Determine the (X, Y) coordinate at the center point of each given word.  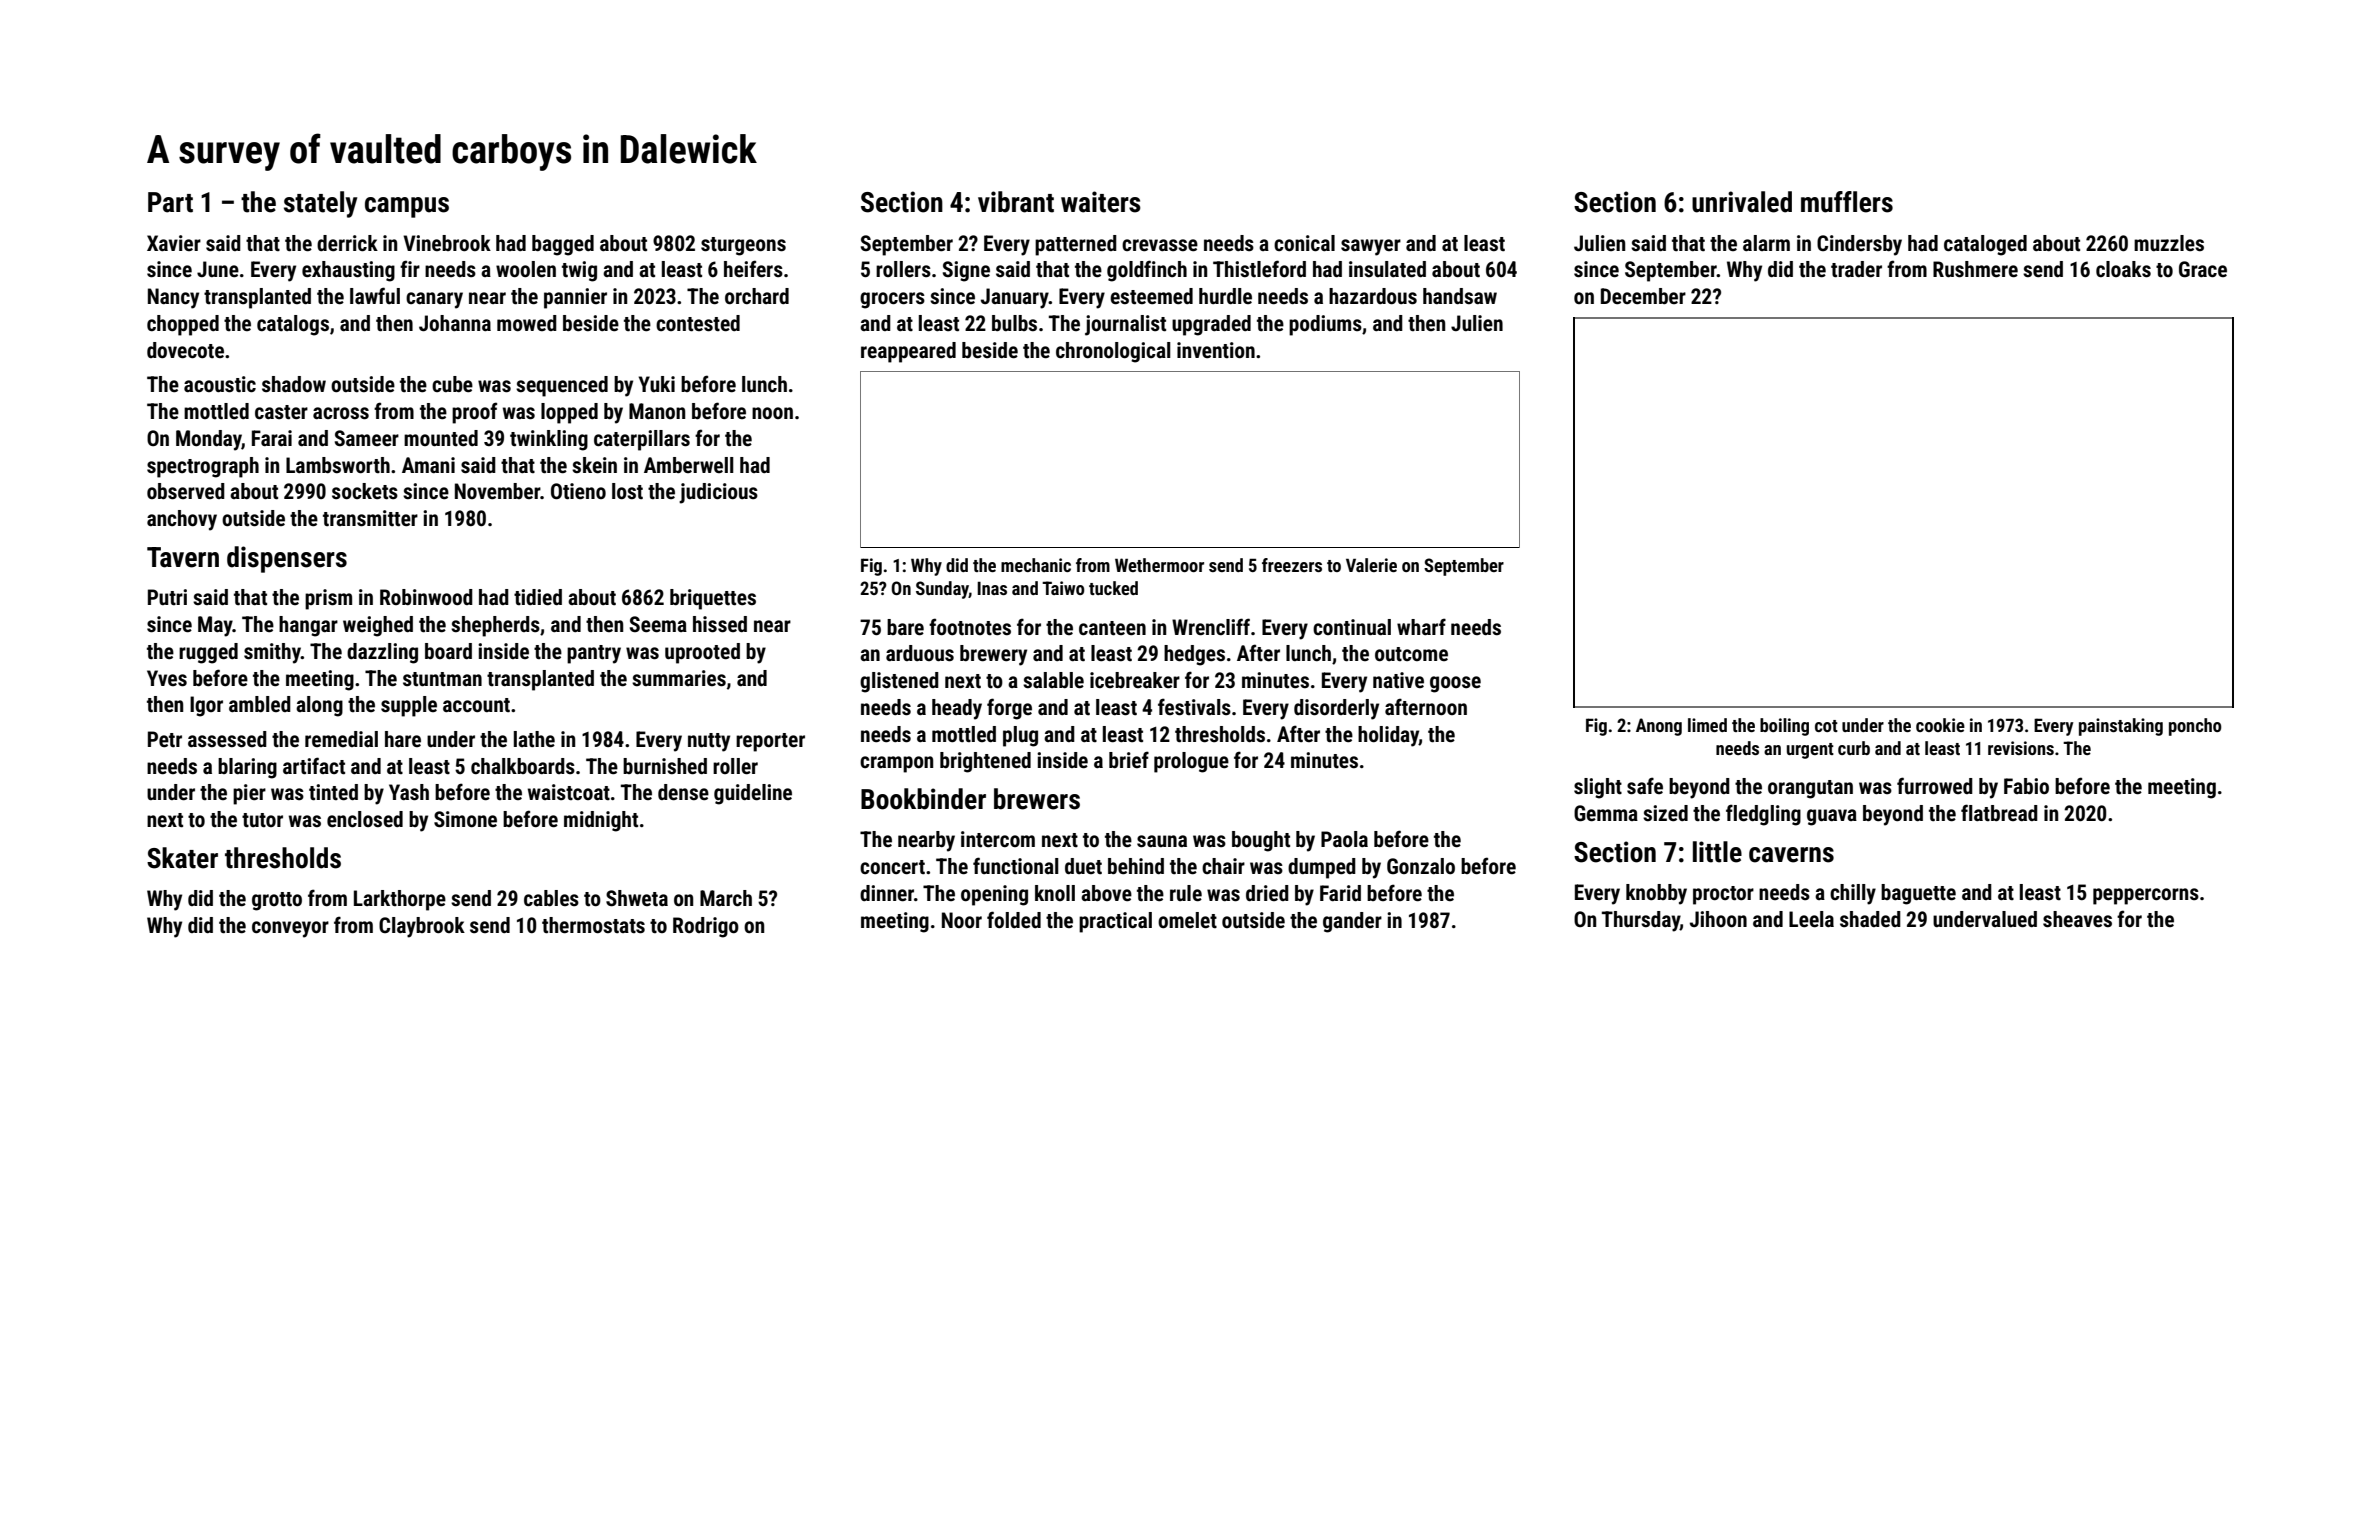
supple (409, 706)
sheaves (2077, 919)
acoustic (220, 384)
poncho (2195, 727)
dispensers (287, 559)
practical (1115, 922)
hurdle (1225, 296)
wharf (1421, 626)
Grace (2203, 269)
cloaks (2123, 269)
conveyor (290, 929)
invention (1216, 350)
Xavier (174, 243)
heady (957, 709)
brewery (993, 655)
